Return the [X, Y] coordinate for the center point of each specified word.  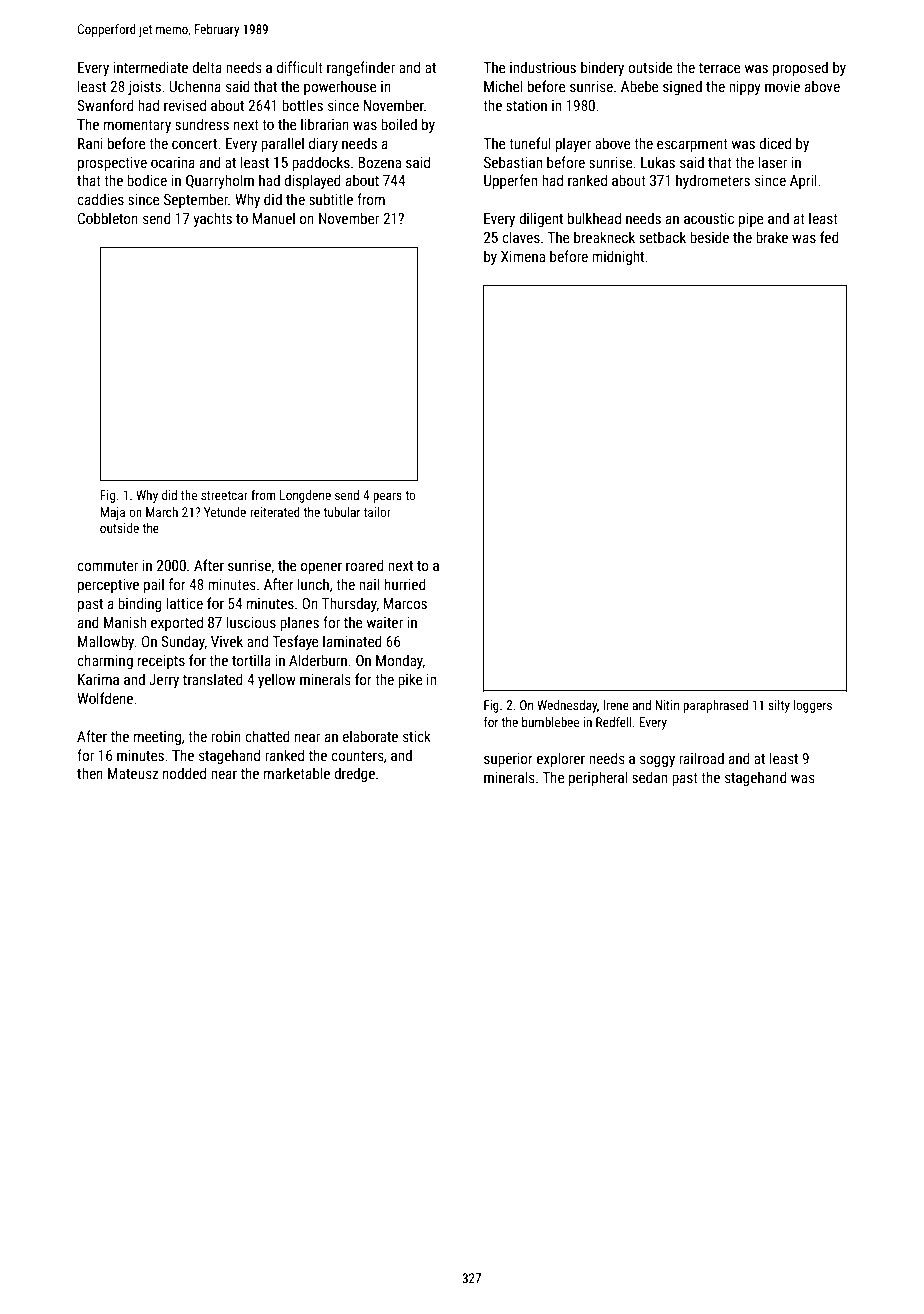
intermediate [150, 67]
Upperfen [510, 181]
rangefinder [361, 68]
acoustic [709, 218]
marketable [297, 773]
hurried [405, 584]
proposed [800, 68]
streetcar [224, 495]
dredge [354, 774]
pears [387, 497]
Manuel [273, 218]
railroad [701, 758]
